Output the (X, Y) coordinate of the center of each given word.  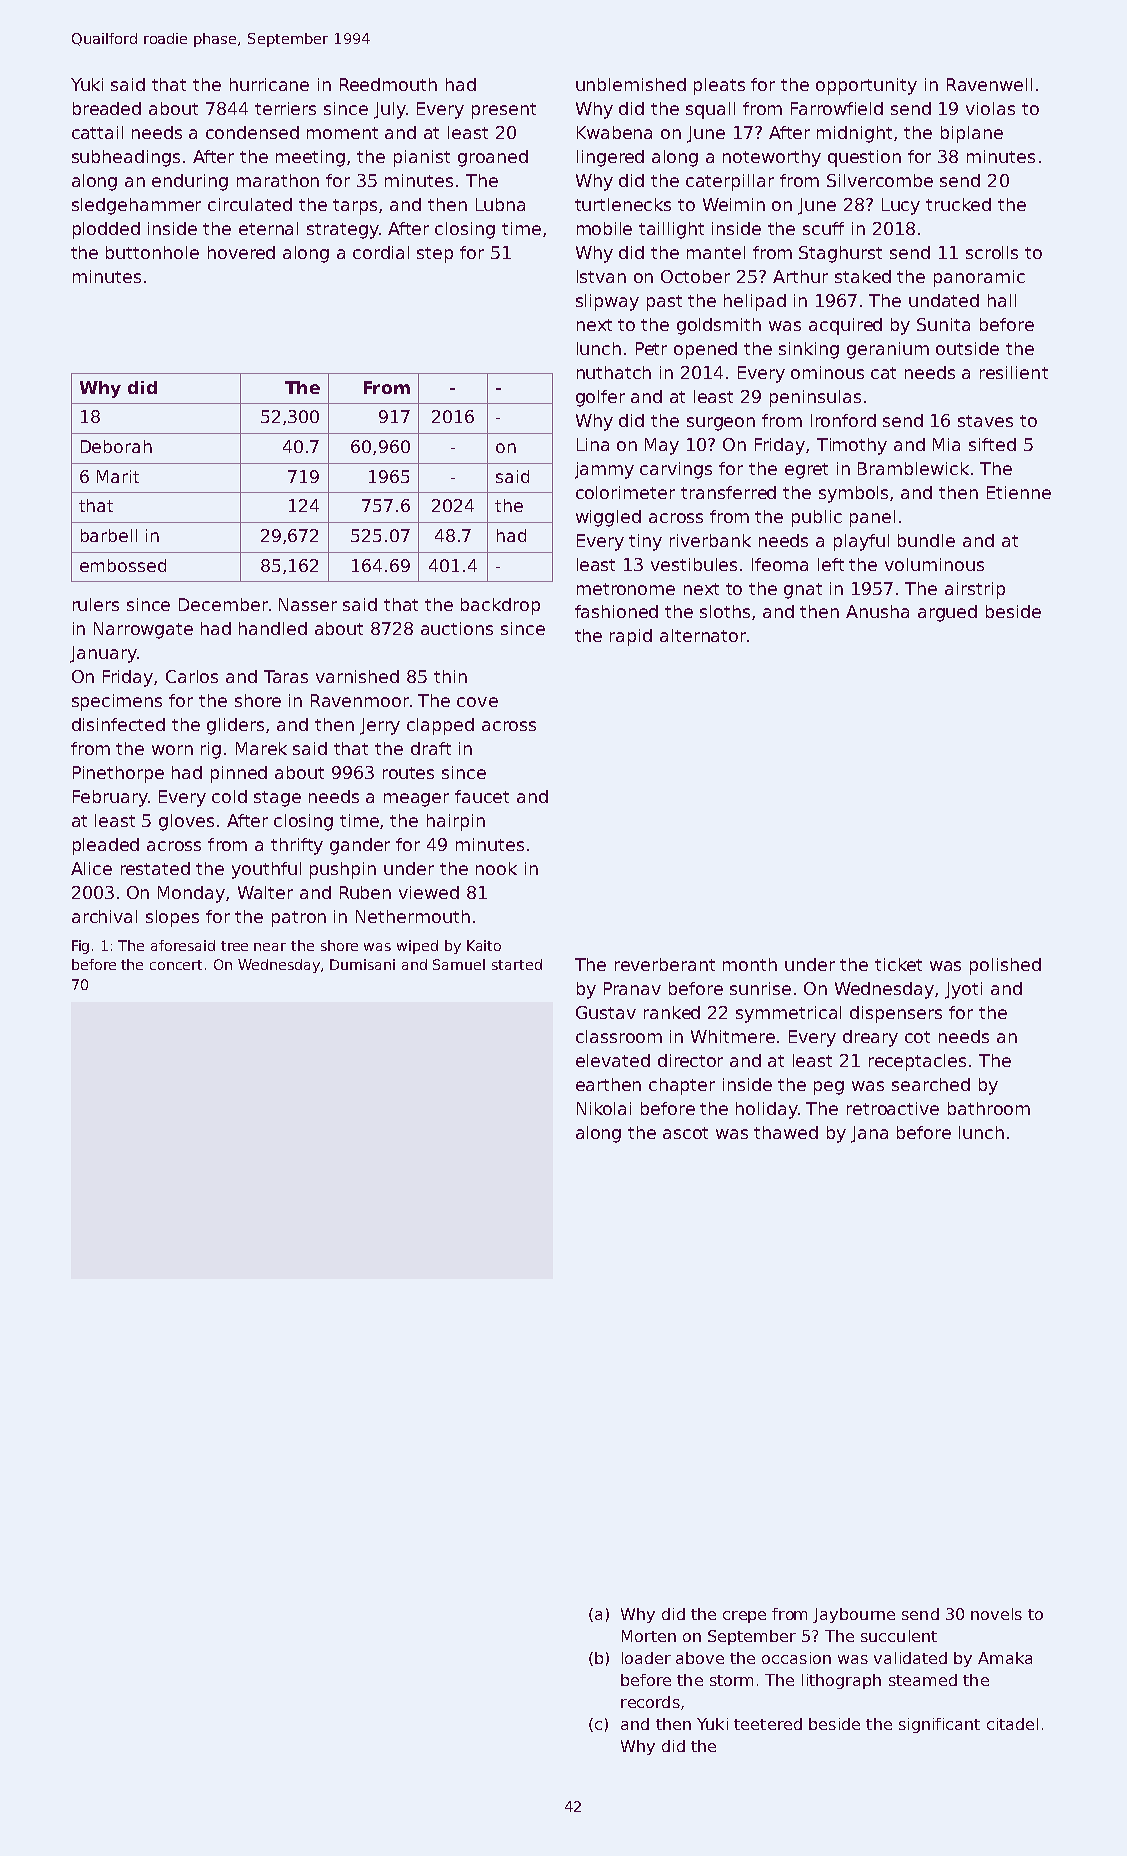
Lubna (500, 204)
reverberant (665, 964)
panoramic (979, 278)
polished (1005, 966)
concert (176, 965)
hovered (241, 252)
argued (947, 613)
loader (646, 1658)
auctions (457, 628)
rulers (96, 604)
